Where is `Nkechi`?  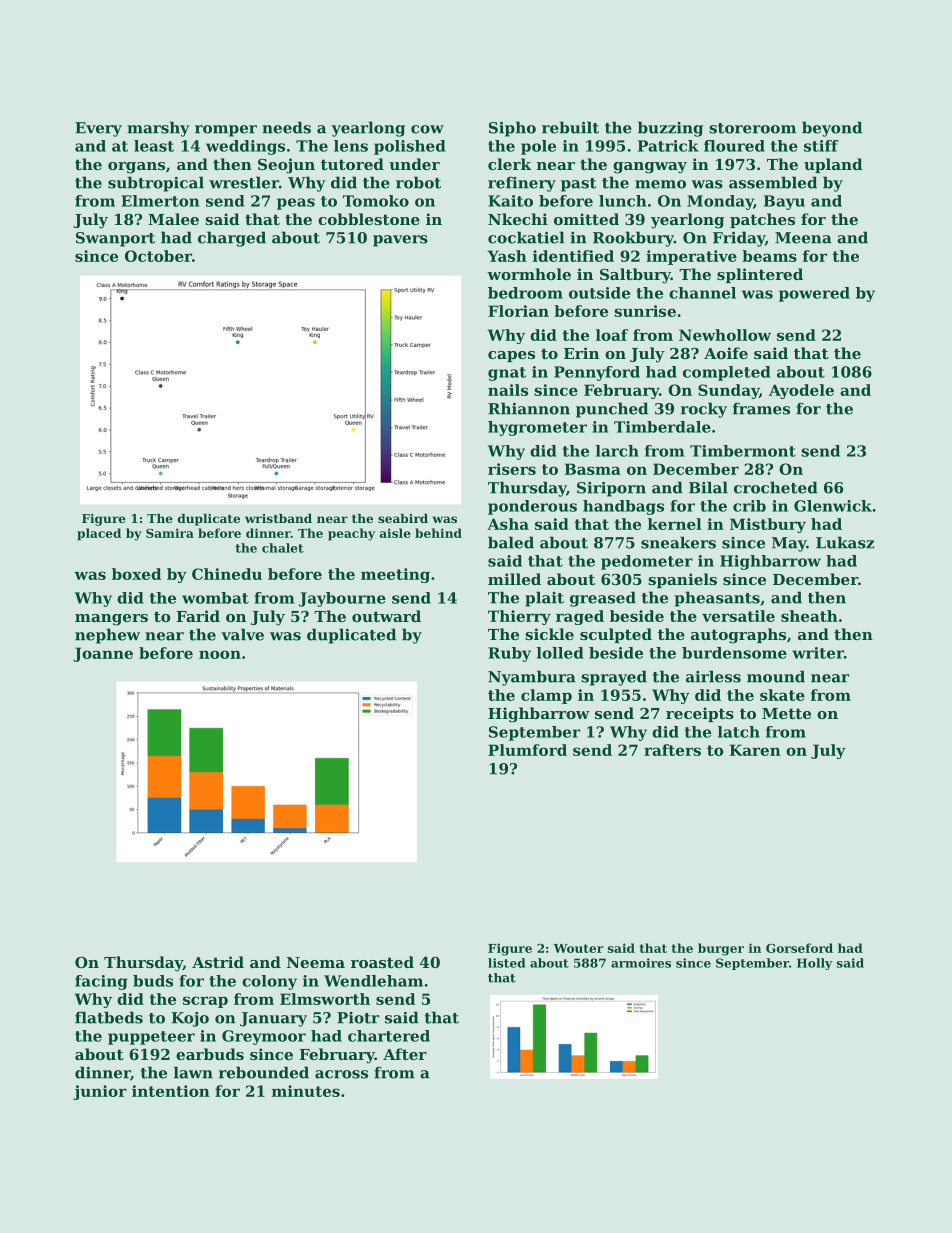 Nkechi is located at coordinates (518, 219).
